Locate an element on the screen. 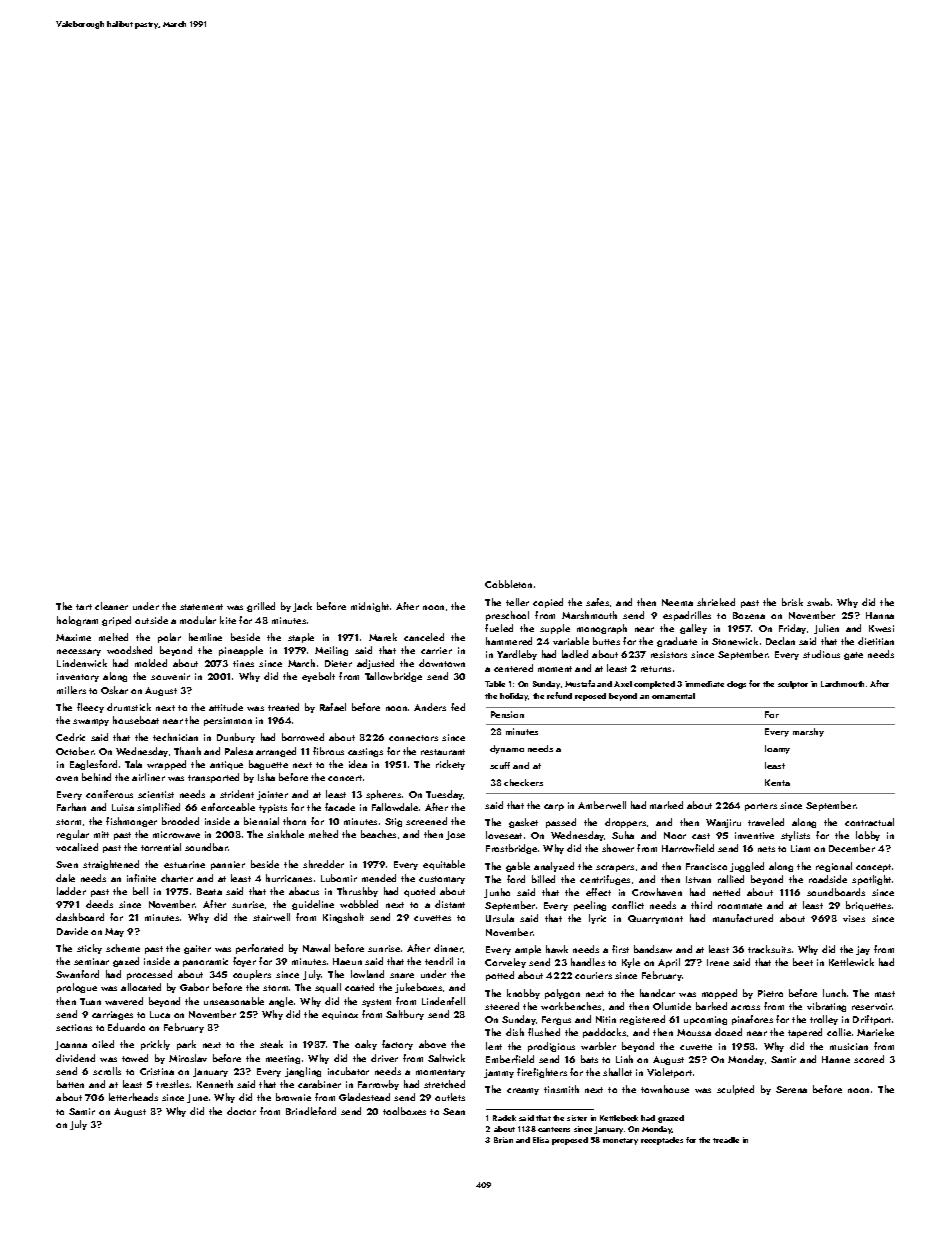 The height and width of the screenshot is (1233, 952). dynamo is located at coordinates (507, 749).
